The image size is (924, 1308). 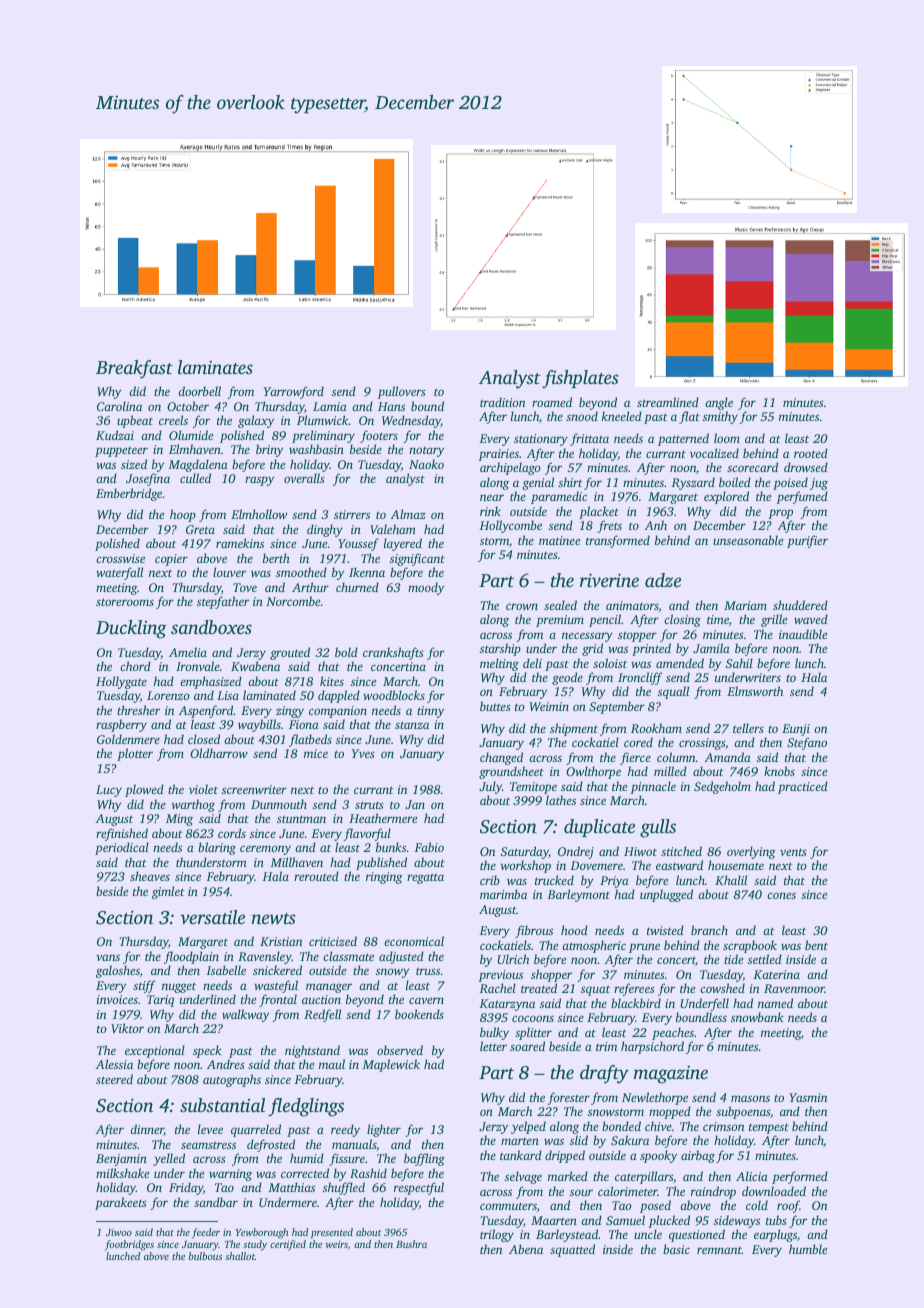 I want to click on fishplates, so click(x=580, y=379).
